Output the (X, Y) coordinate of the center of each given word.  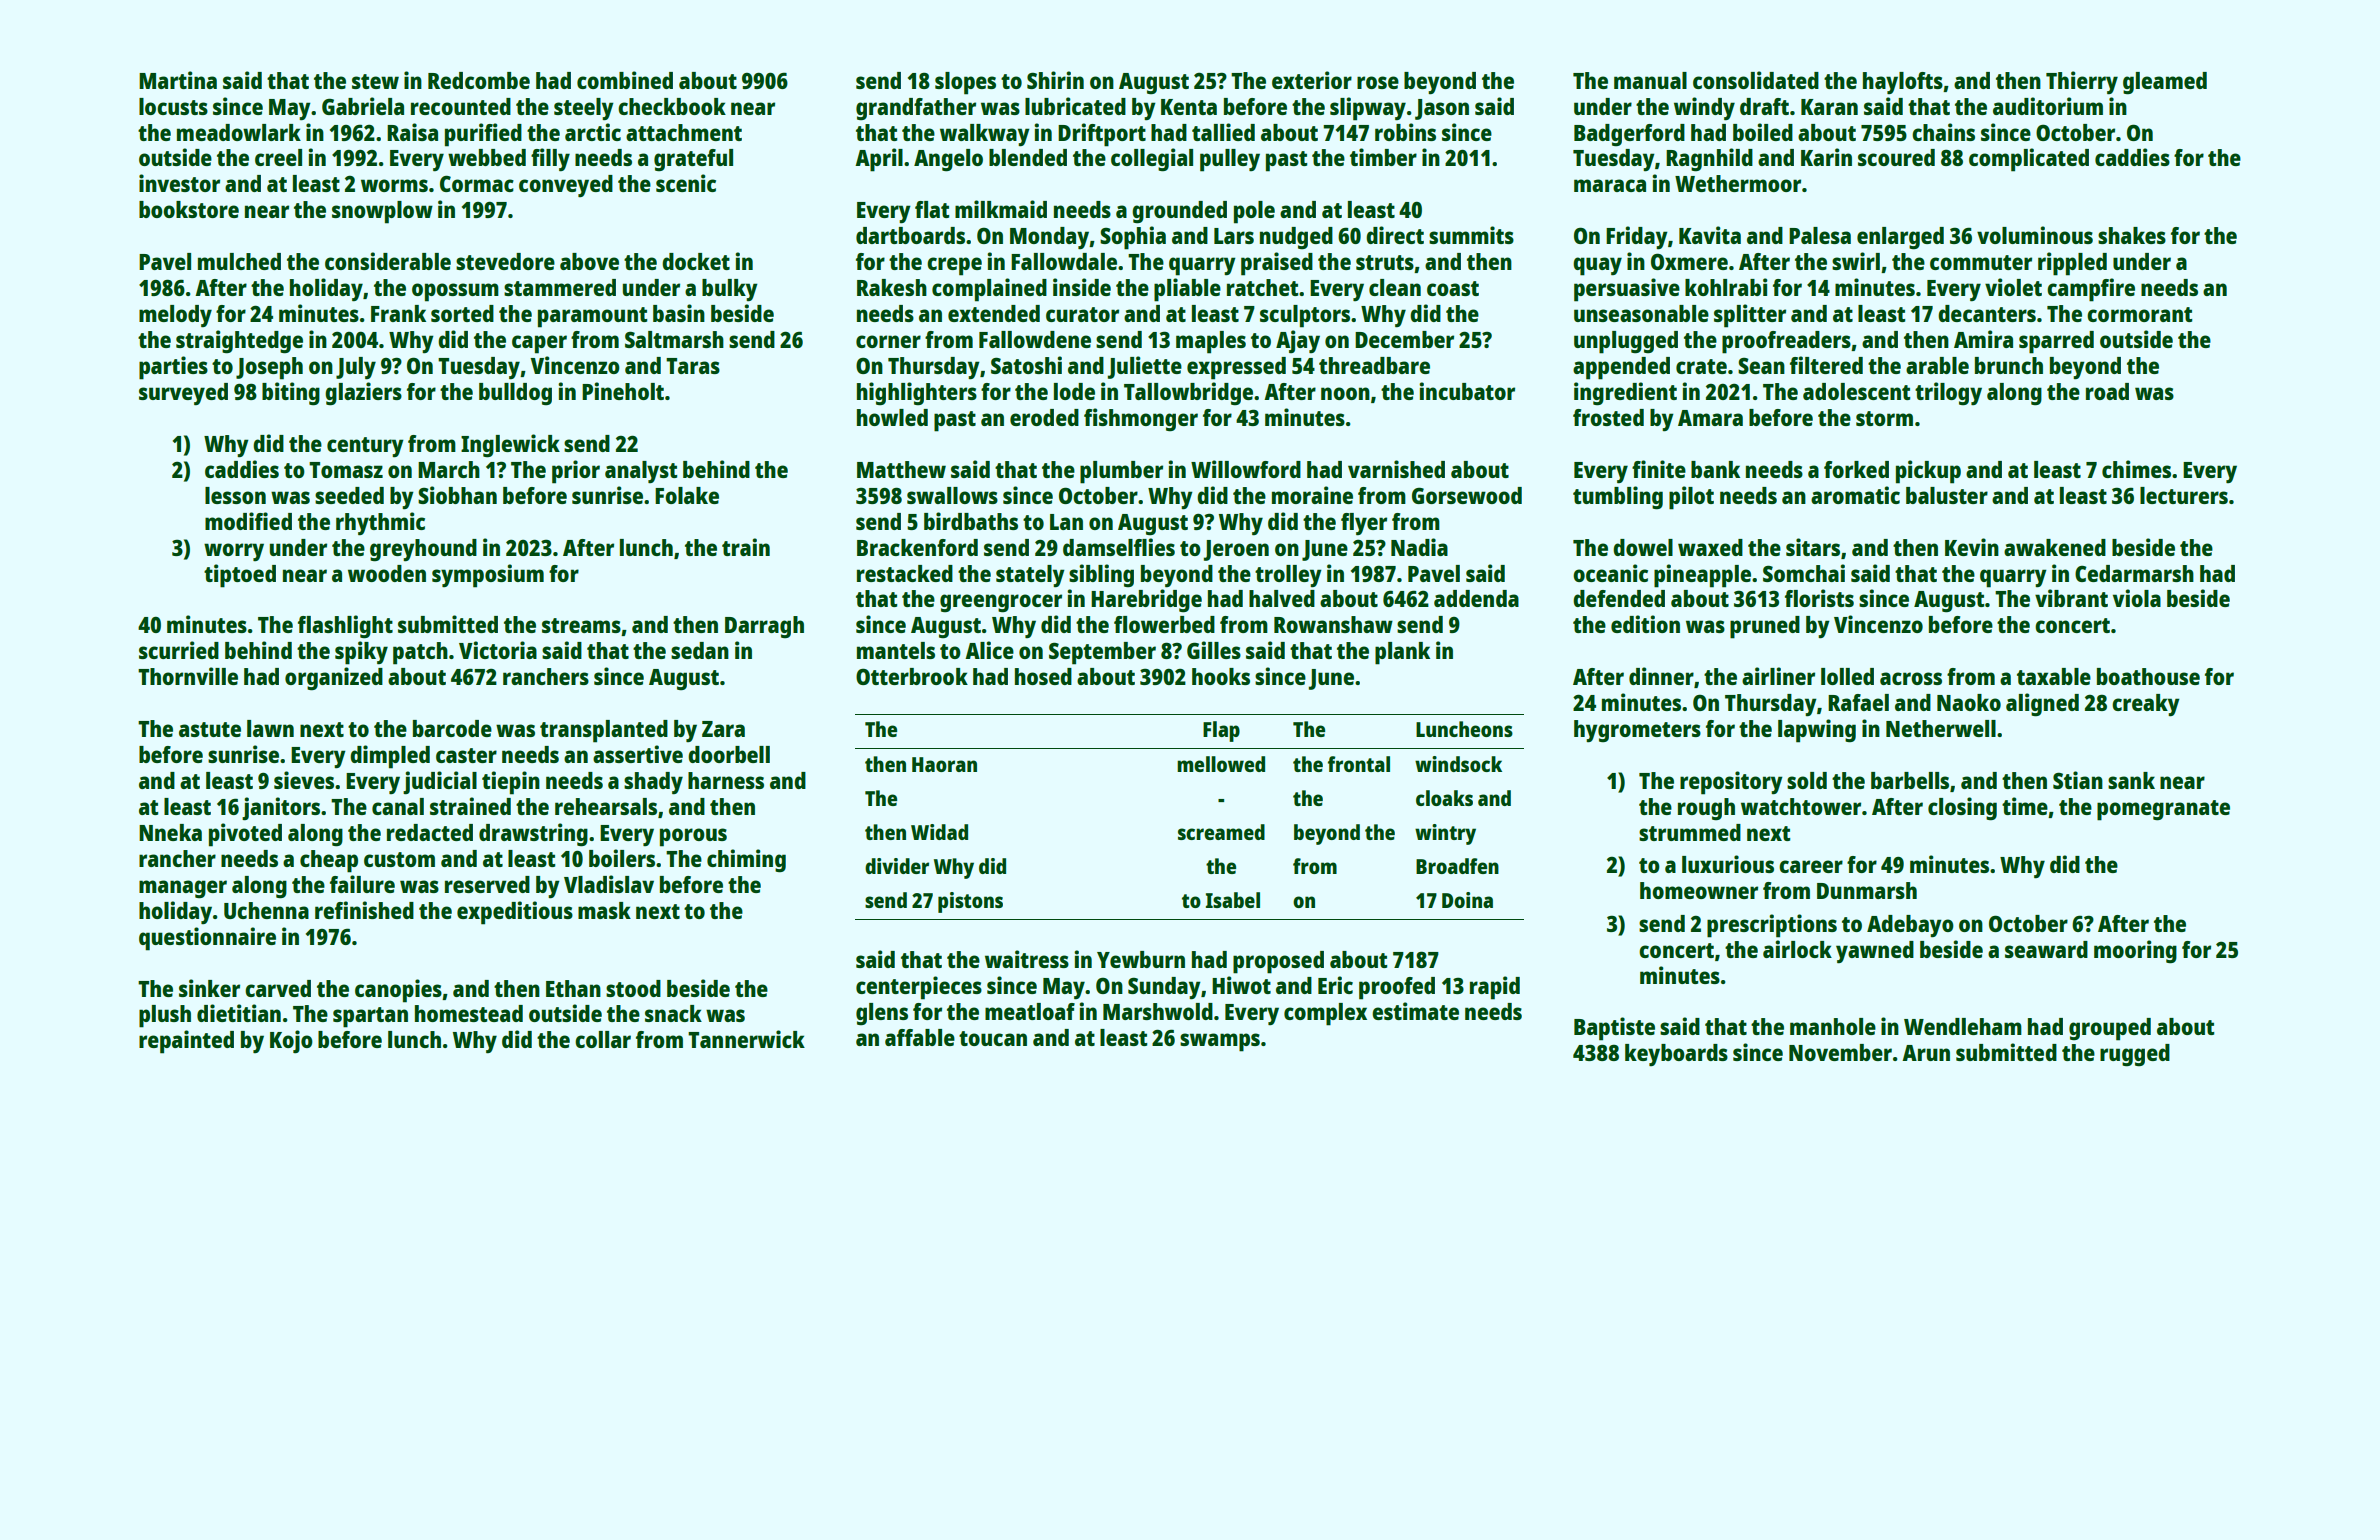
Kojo (291, 1041)
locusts (173, 106)
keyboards (1676, 1055)
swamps (1220, 1042)
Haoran (944, 764)
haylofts (1903, 83)
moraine (1312, 495)
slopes (965, 83)
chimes (2136, 469)
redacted (430, 832)
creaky (2146, 705)
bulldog (515, 394)
